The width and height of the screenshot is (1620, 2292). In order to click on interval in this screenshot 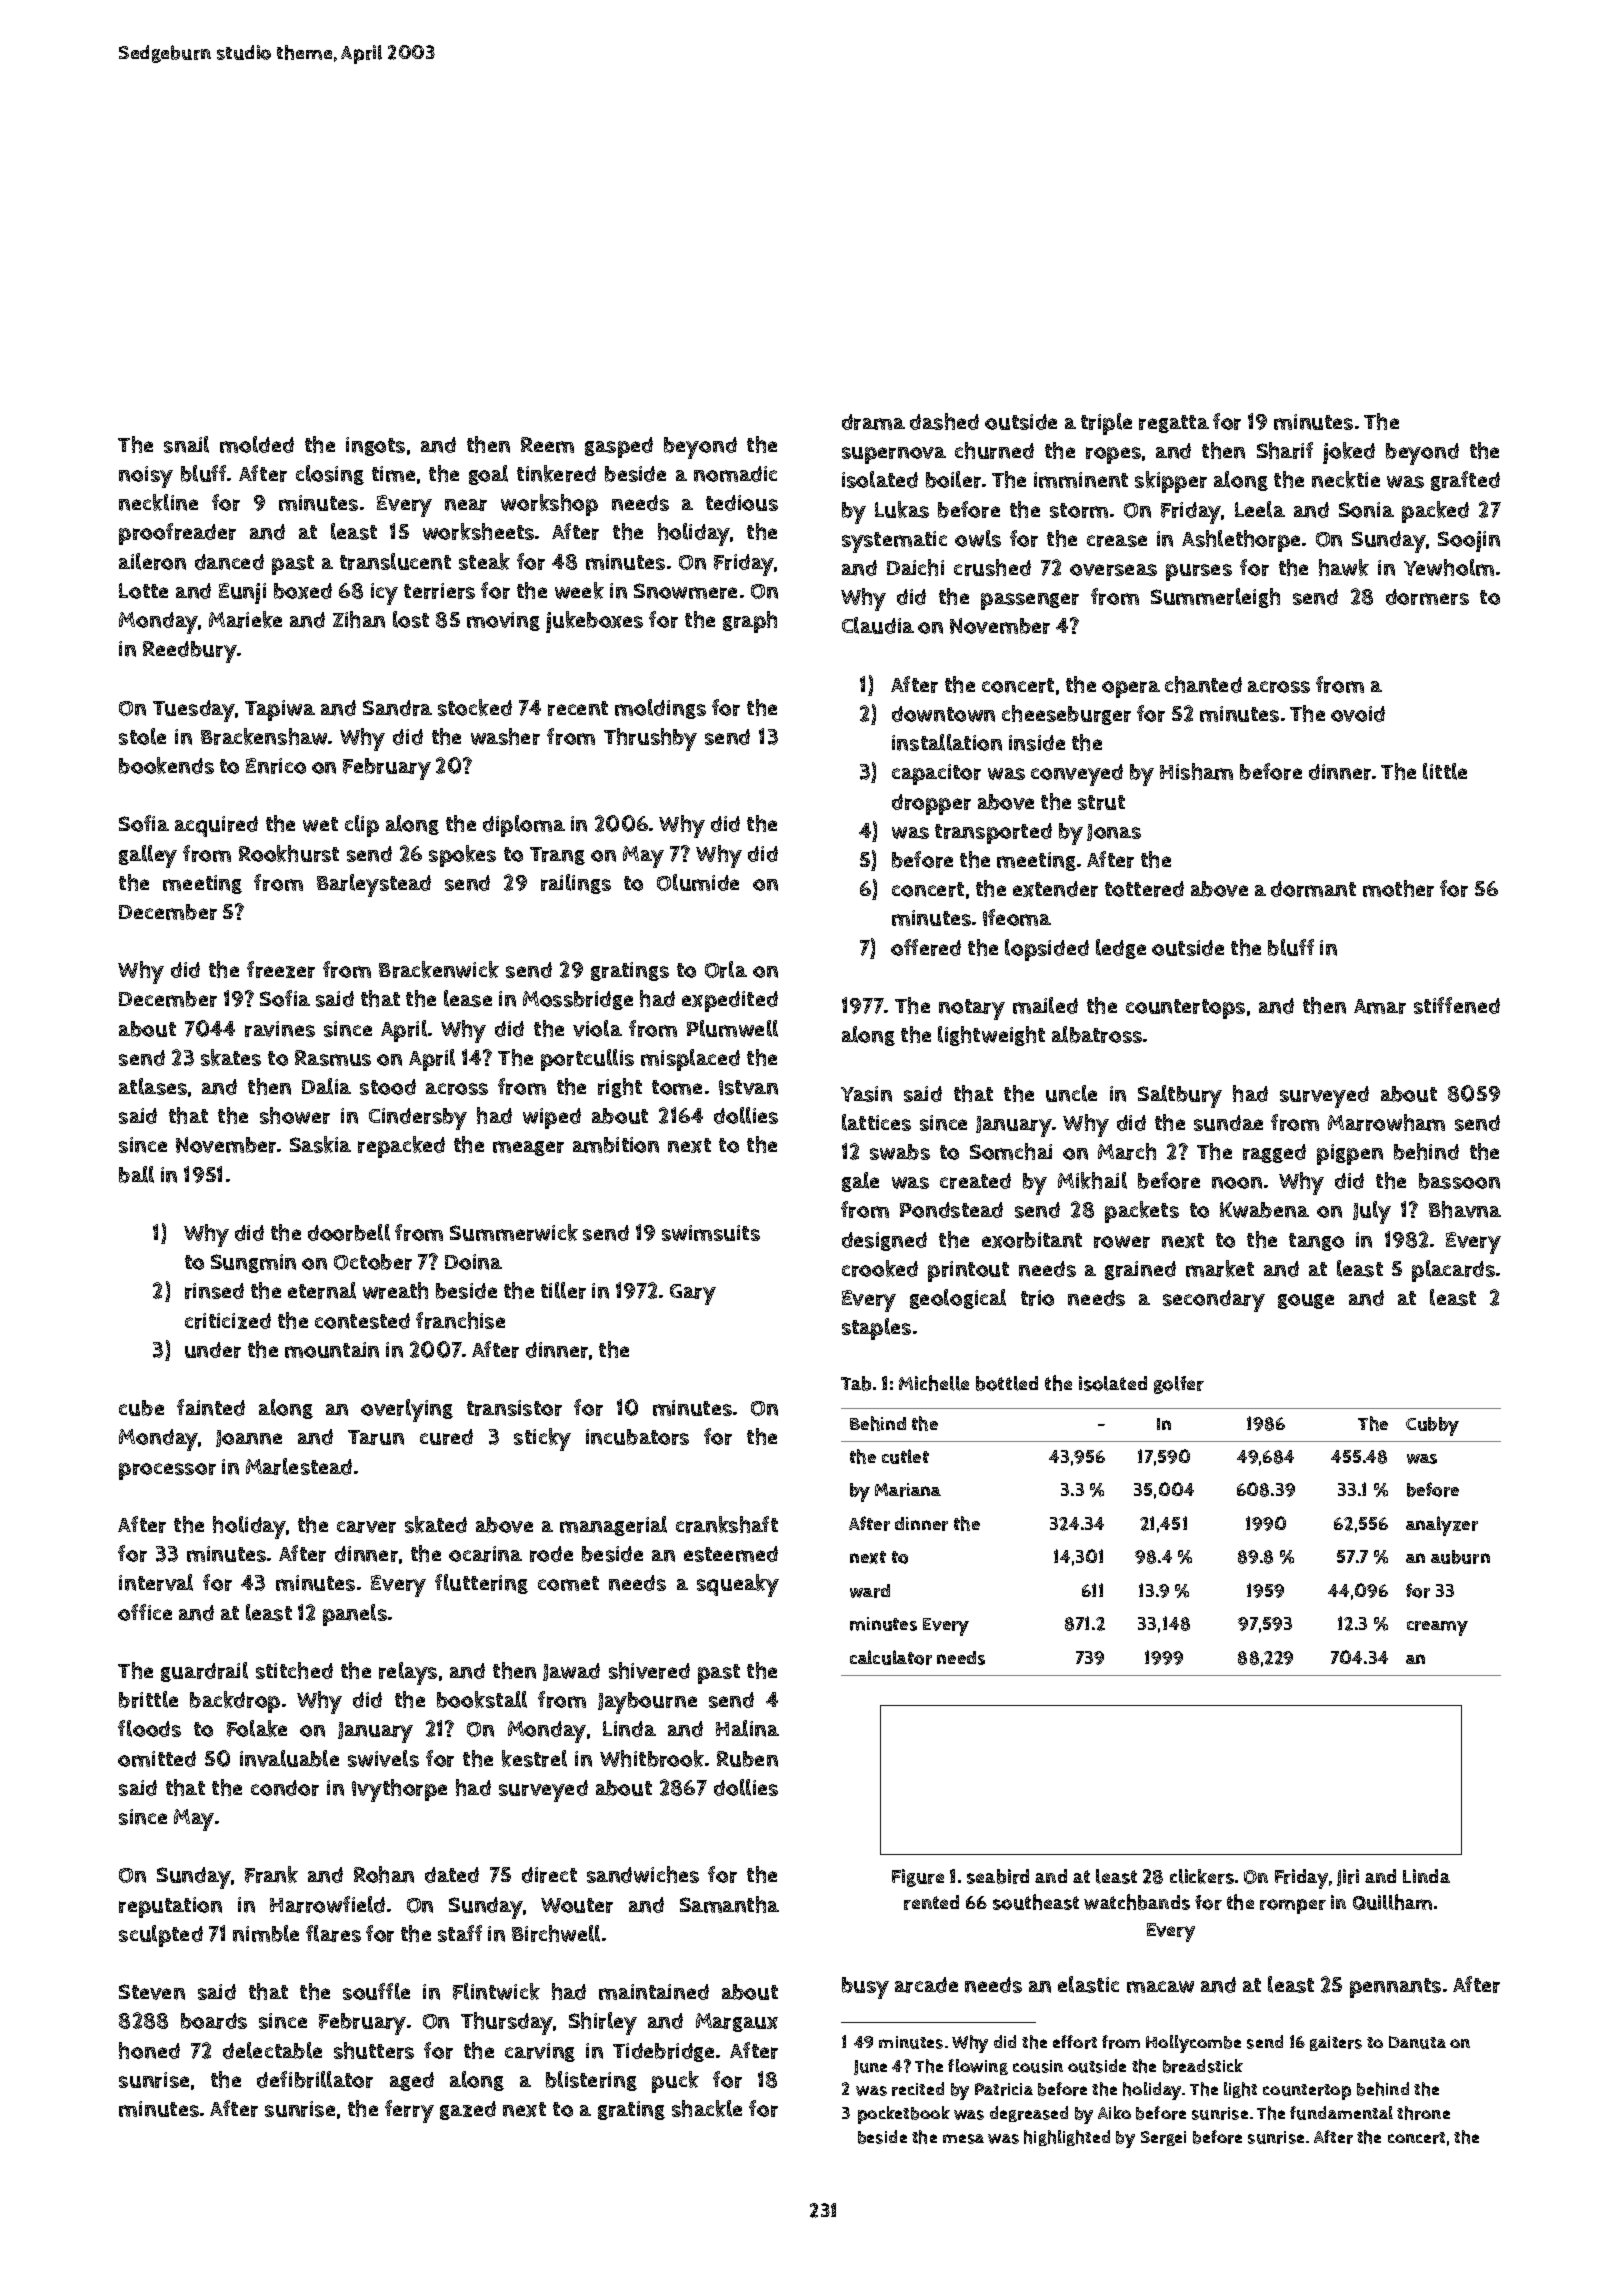, I will do `click(156, 1582)`.
